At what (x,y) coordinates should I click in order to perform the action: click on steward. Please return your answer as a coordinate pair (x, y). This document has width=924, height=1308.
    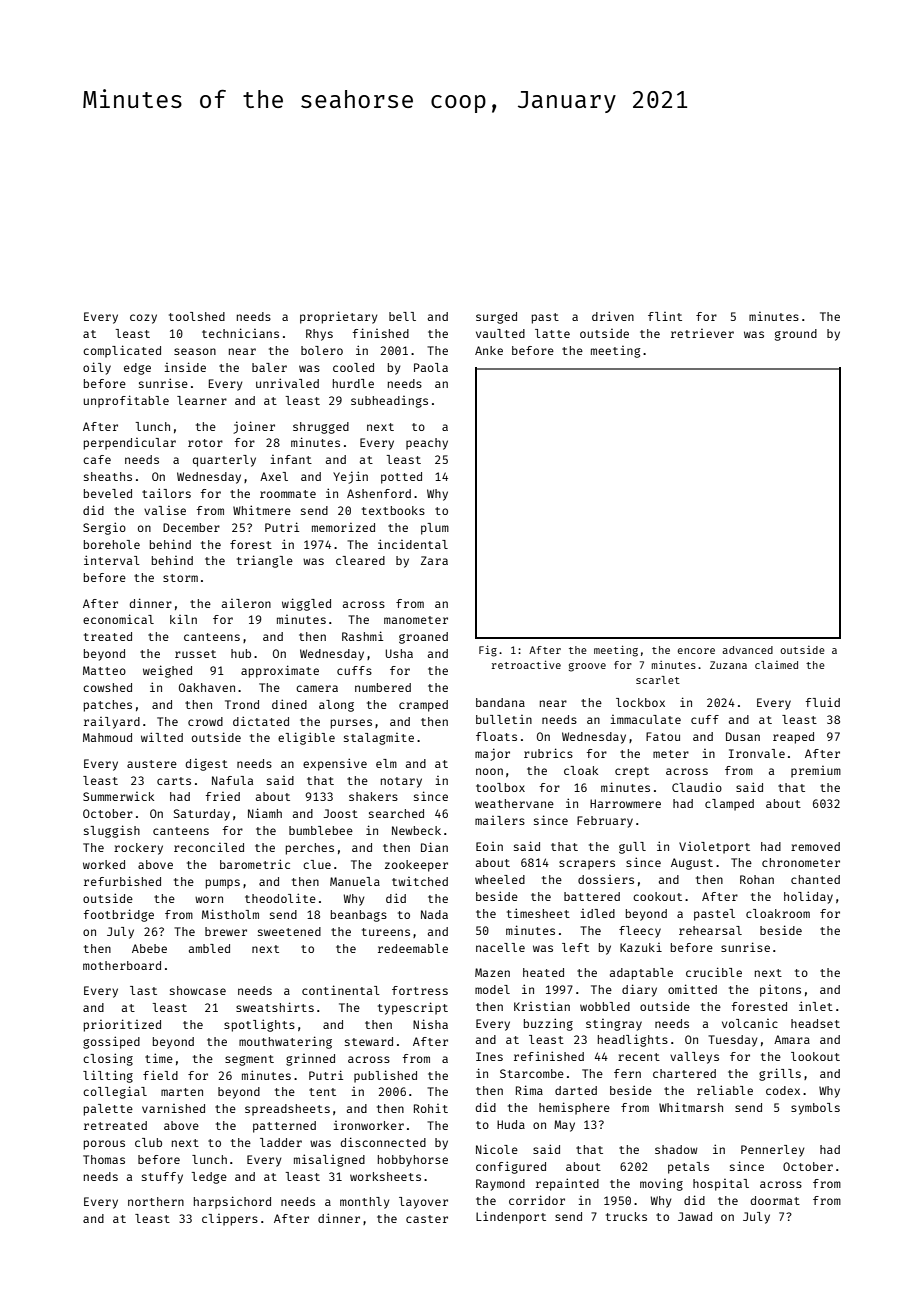
    Looking at the image, I should click on (369, 1041).
